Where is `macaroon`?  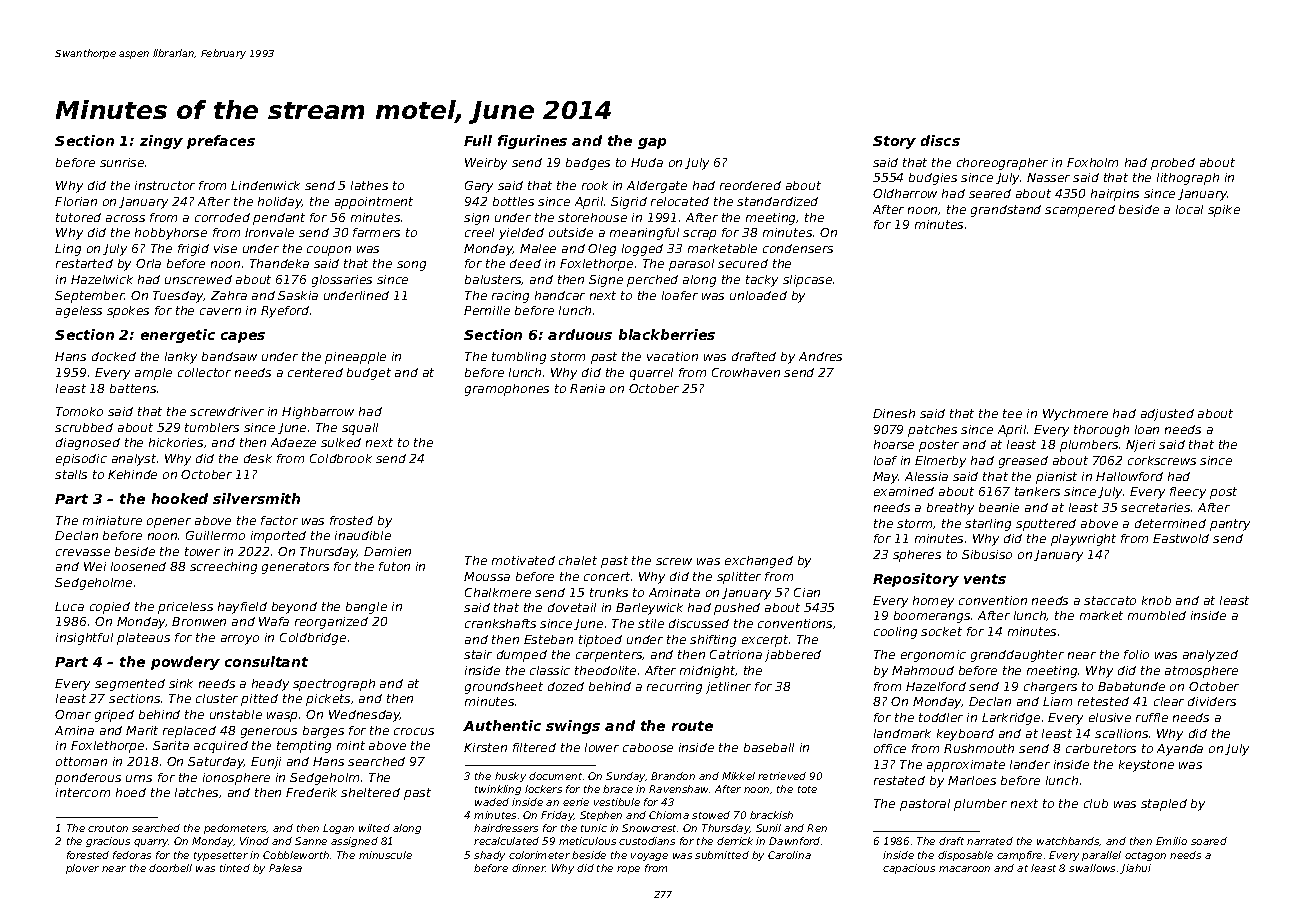
macaroon is located at coordinates (964, 869).
